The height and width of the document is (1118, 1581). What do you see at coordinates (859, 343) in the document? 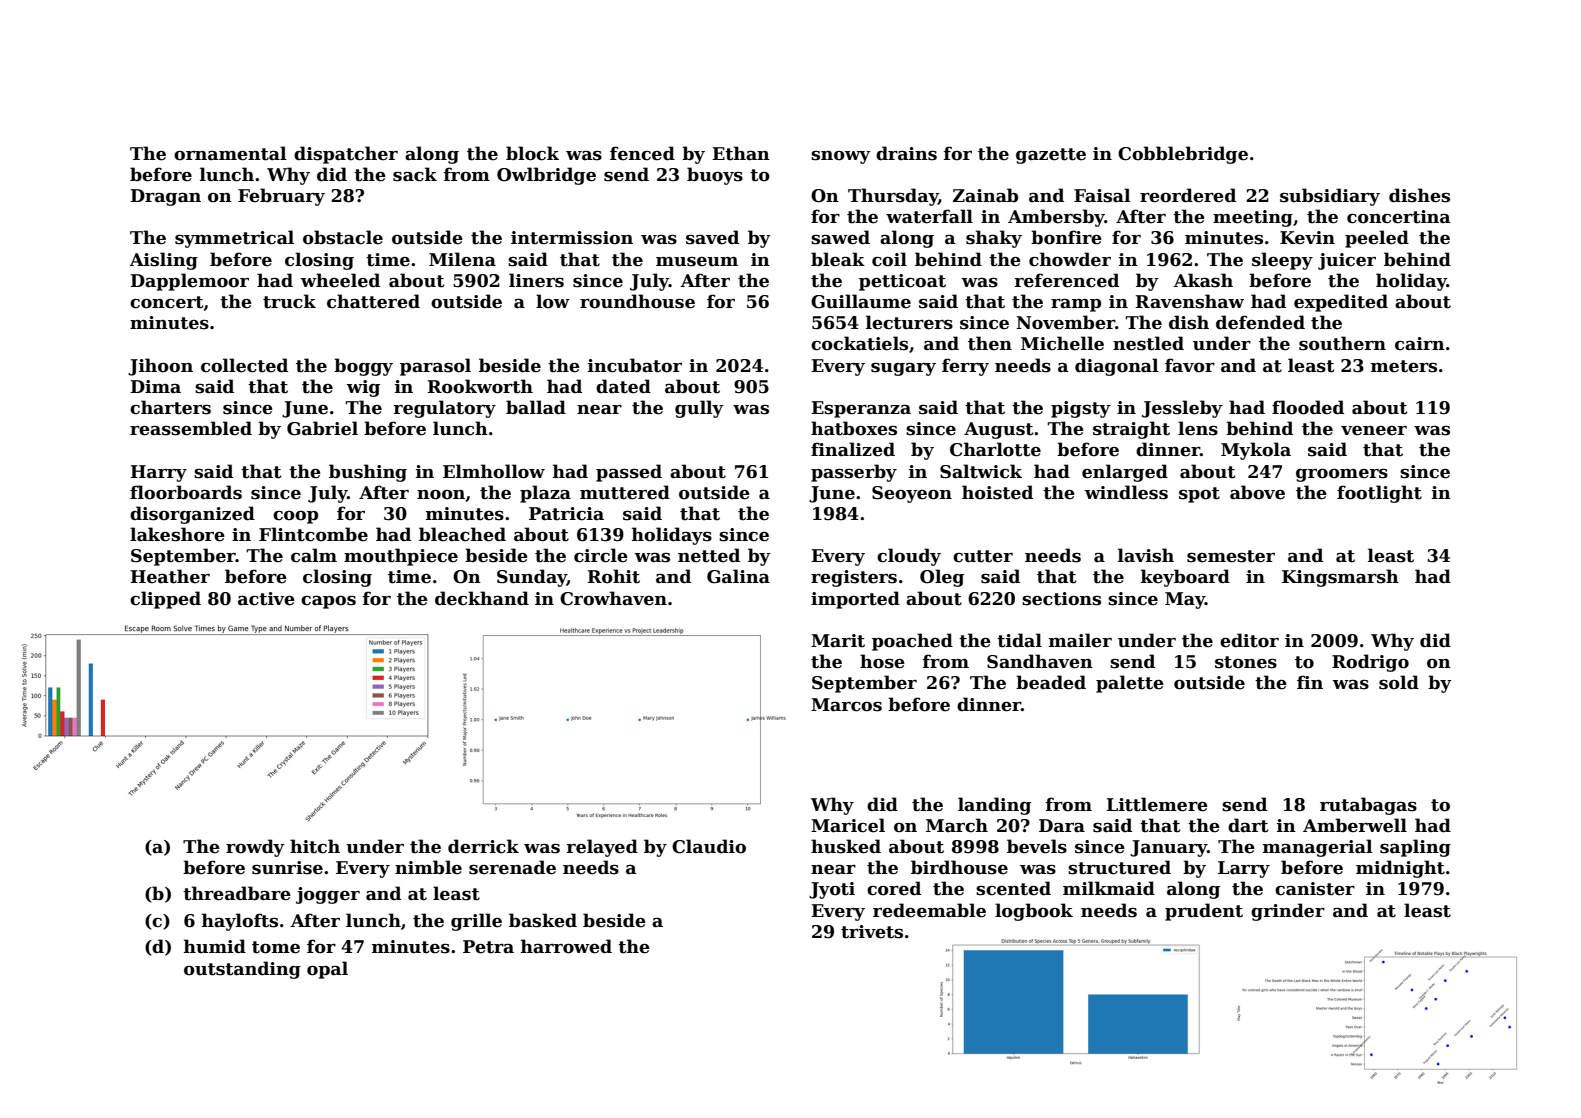
I see `cockatiels` at bounding box center [859, 343].
